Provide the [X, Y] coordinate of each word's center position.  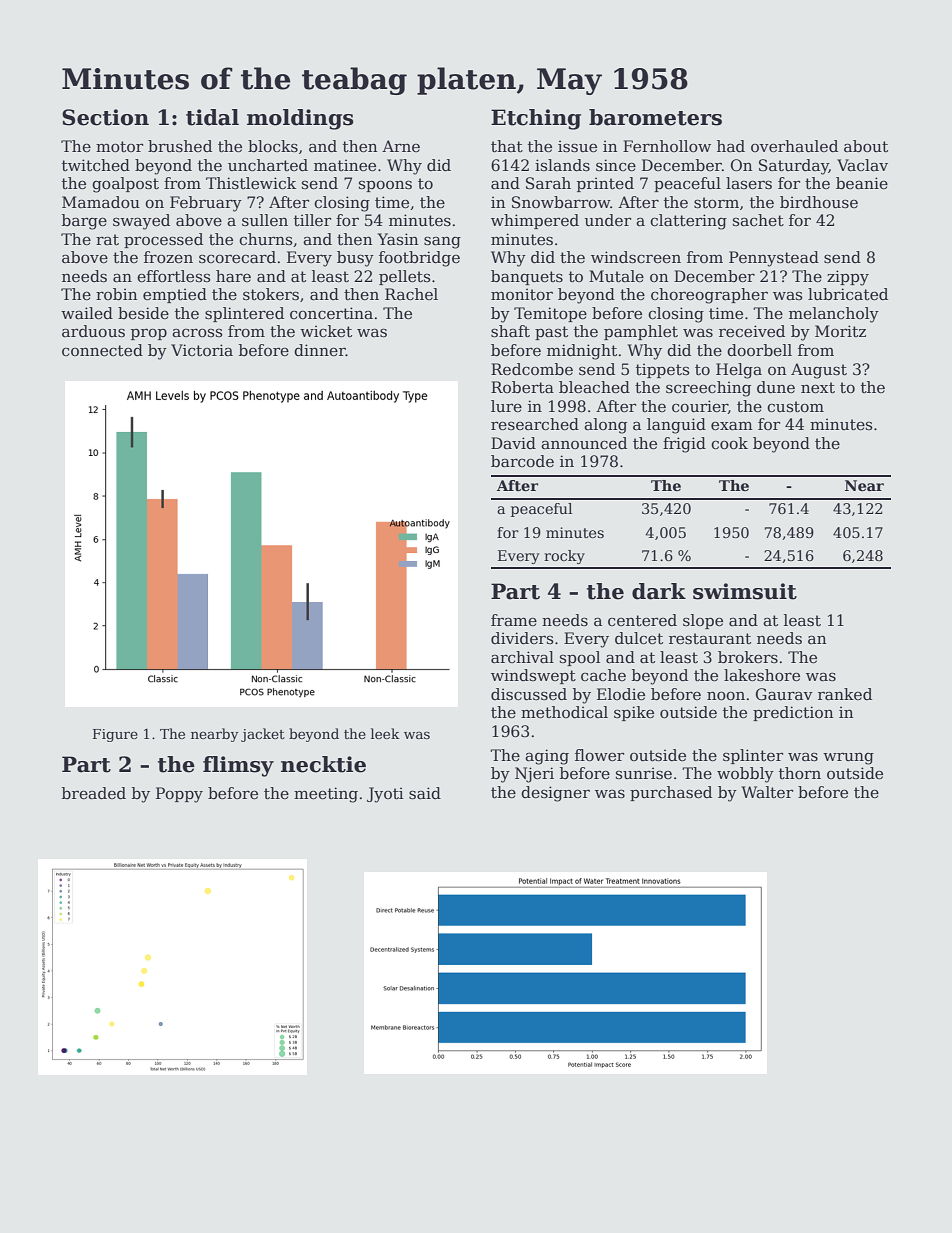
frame [514, 620]
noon [726, 696]
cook [729, 443]
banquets [527, 277]
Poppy [179, 795]
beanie [862, 183]
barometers [655, 117]
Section [105, 117]
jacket [263, 735]
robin [116, 294]
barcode [522, 461]
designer [555, 794]
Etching [536, 119]
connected [102, 350]
